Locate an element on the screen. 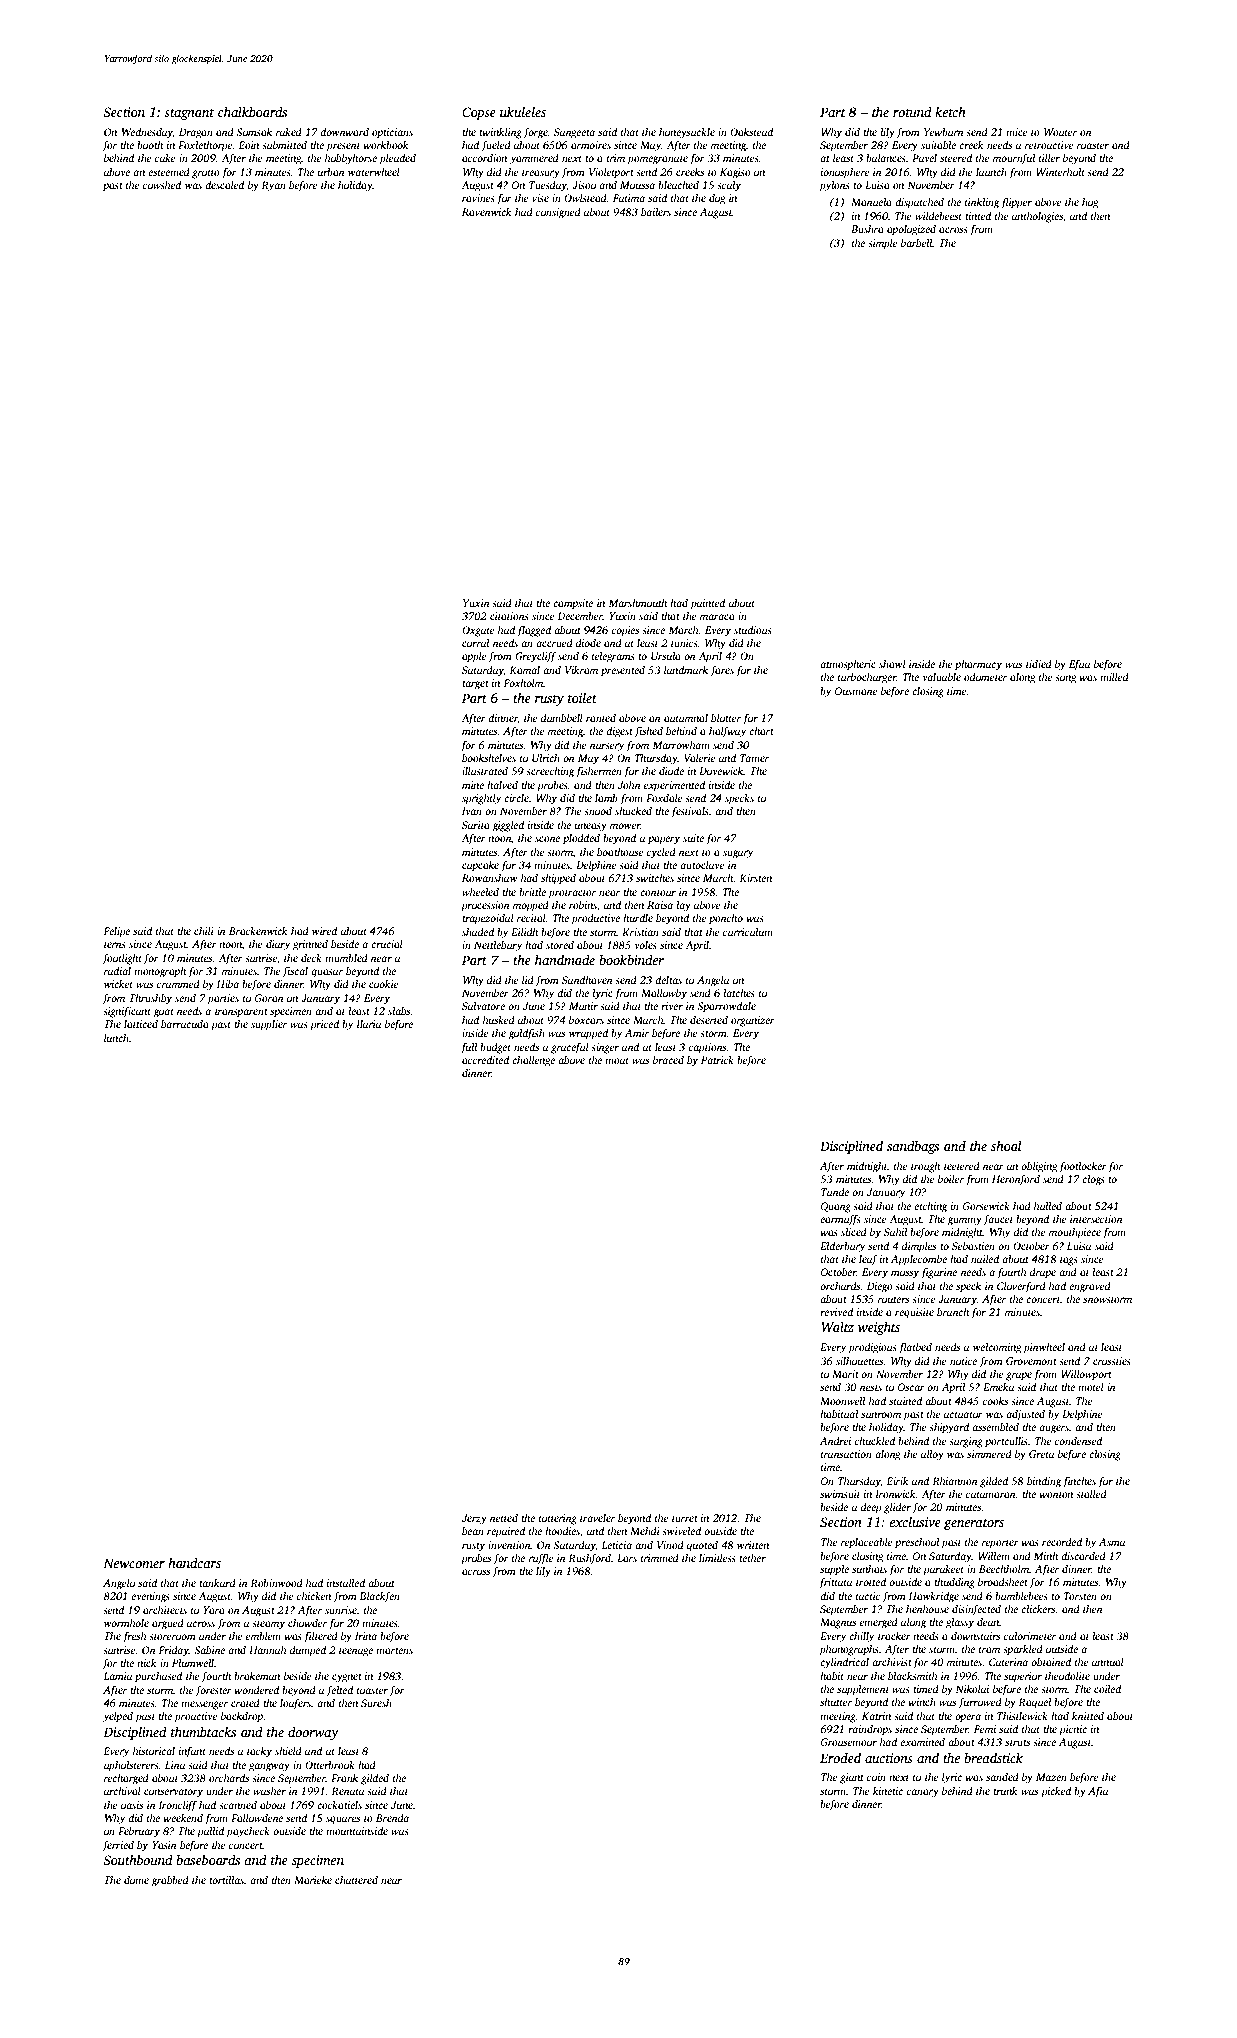 This screenshot has height=2038, width=1237. Marieke is located at coordinates (313, 1880).
